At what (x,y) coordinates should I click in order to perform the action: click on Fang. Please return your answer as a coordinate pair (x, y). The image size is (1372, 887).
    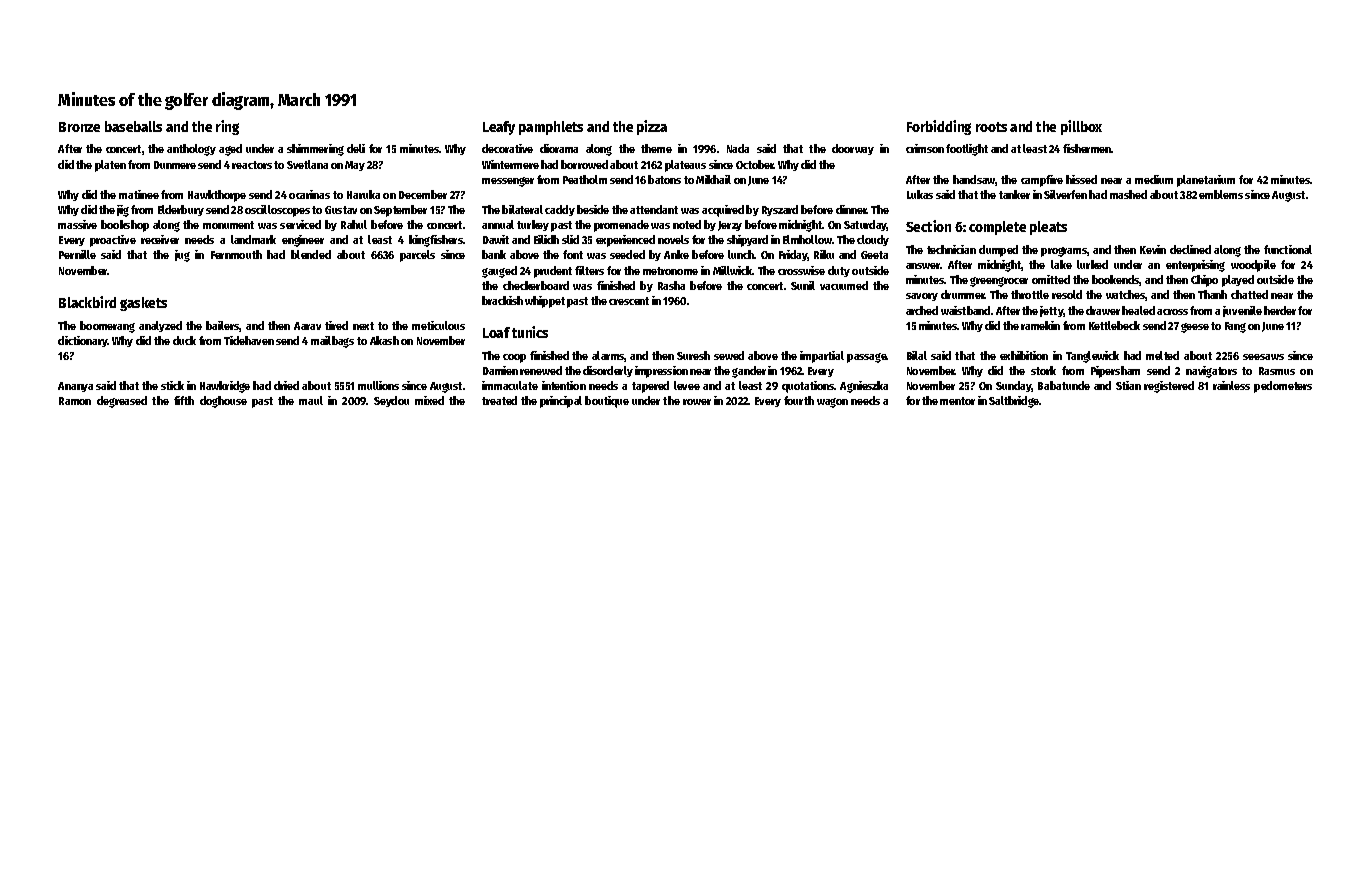
    Looking at the image, I should click on (1235, 327).
